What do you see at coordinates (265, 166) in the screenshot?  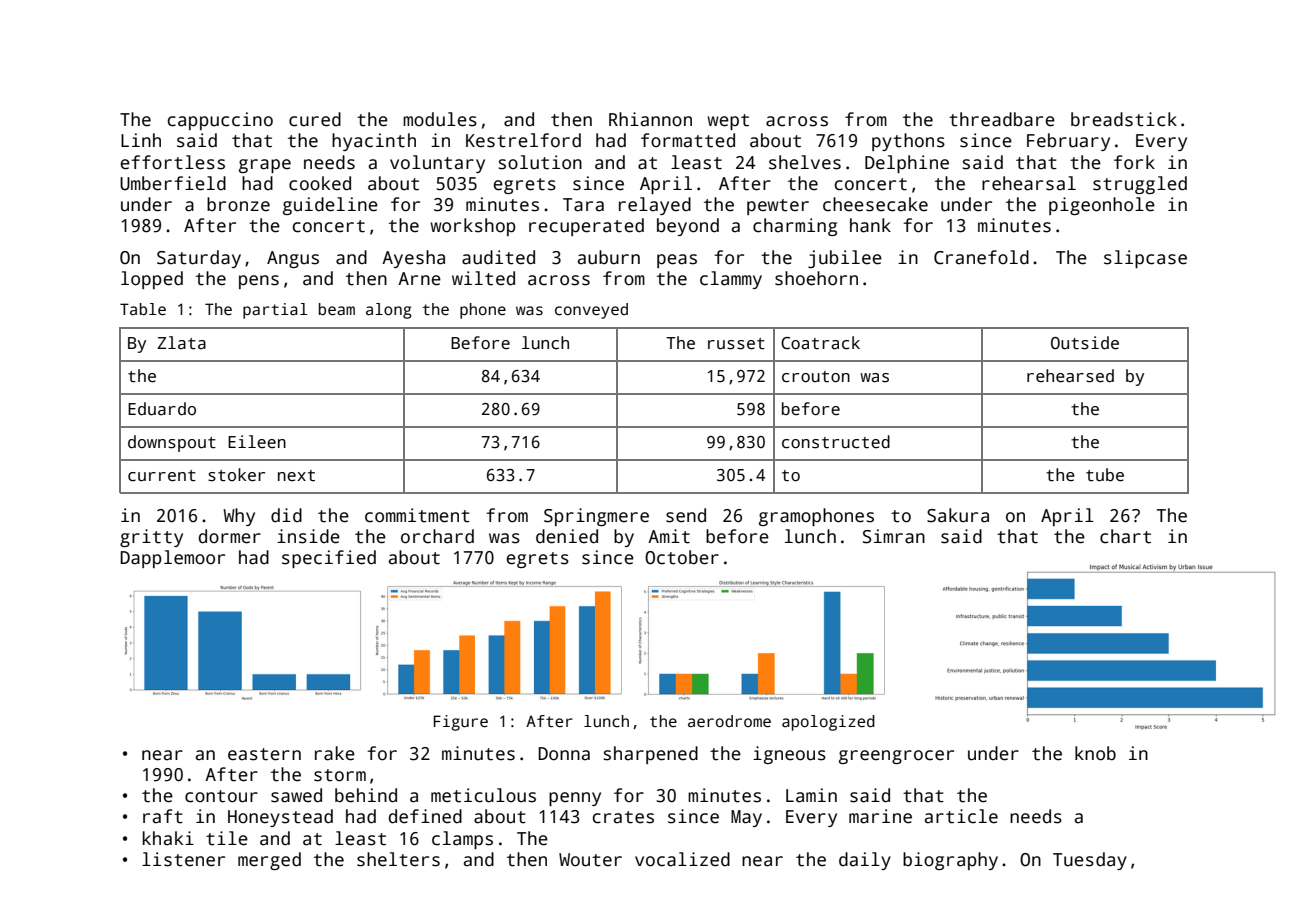 I see `grape` at bounding box center [265, 166].
